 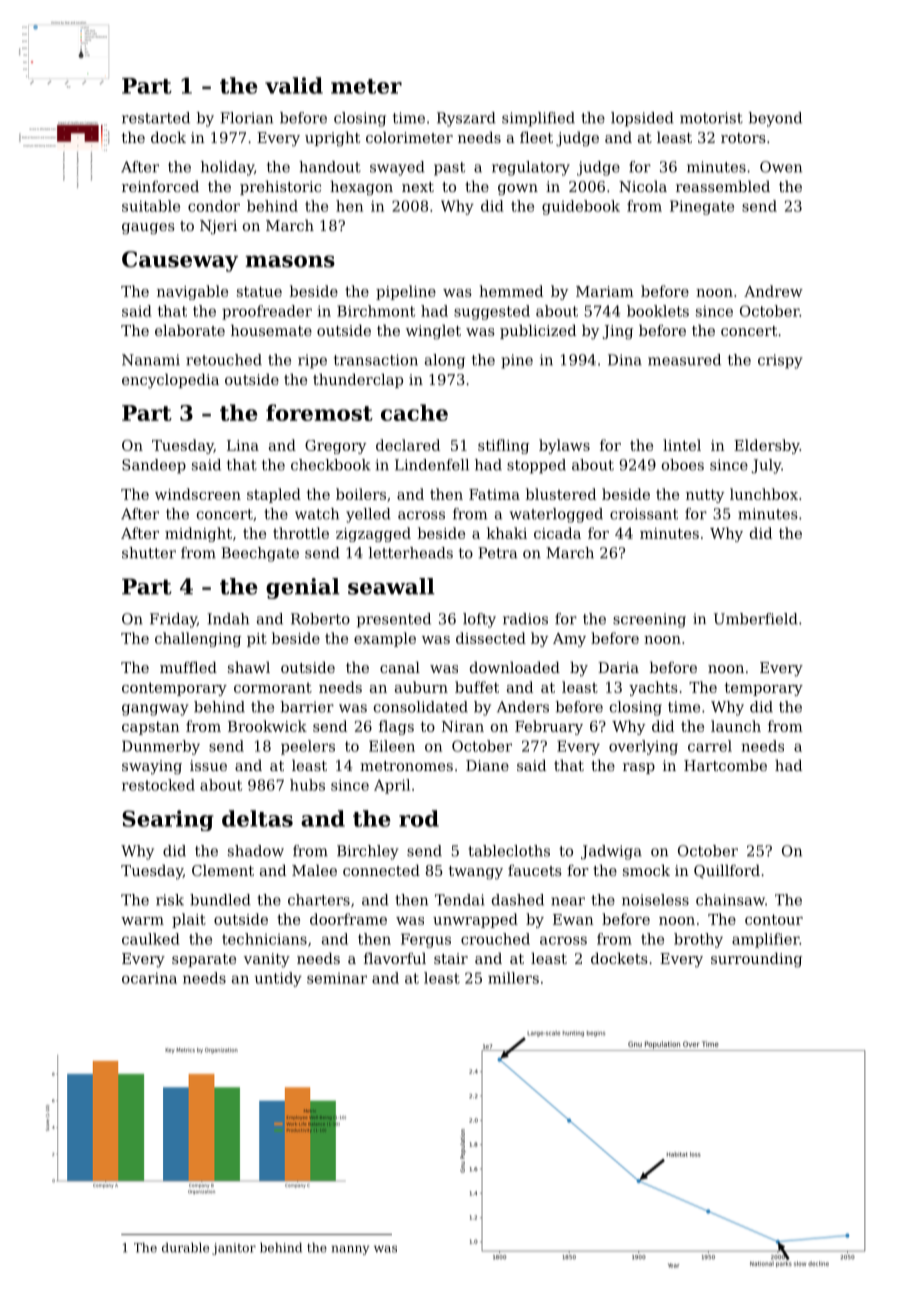 What do you see at coordinates (781, 167) in the image?
I see `Owen` at bounding box center [781, 167].
